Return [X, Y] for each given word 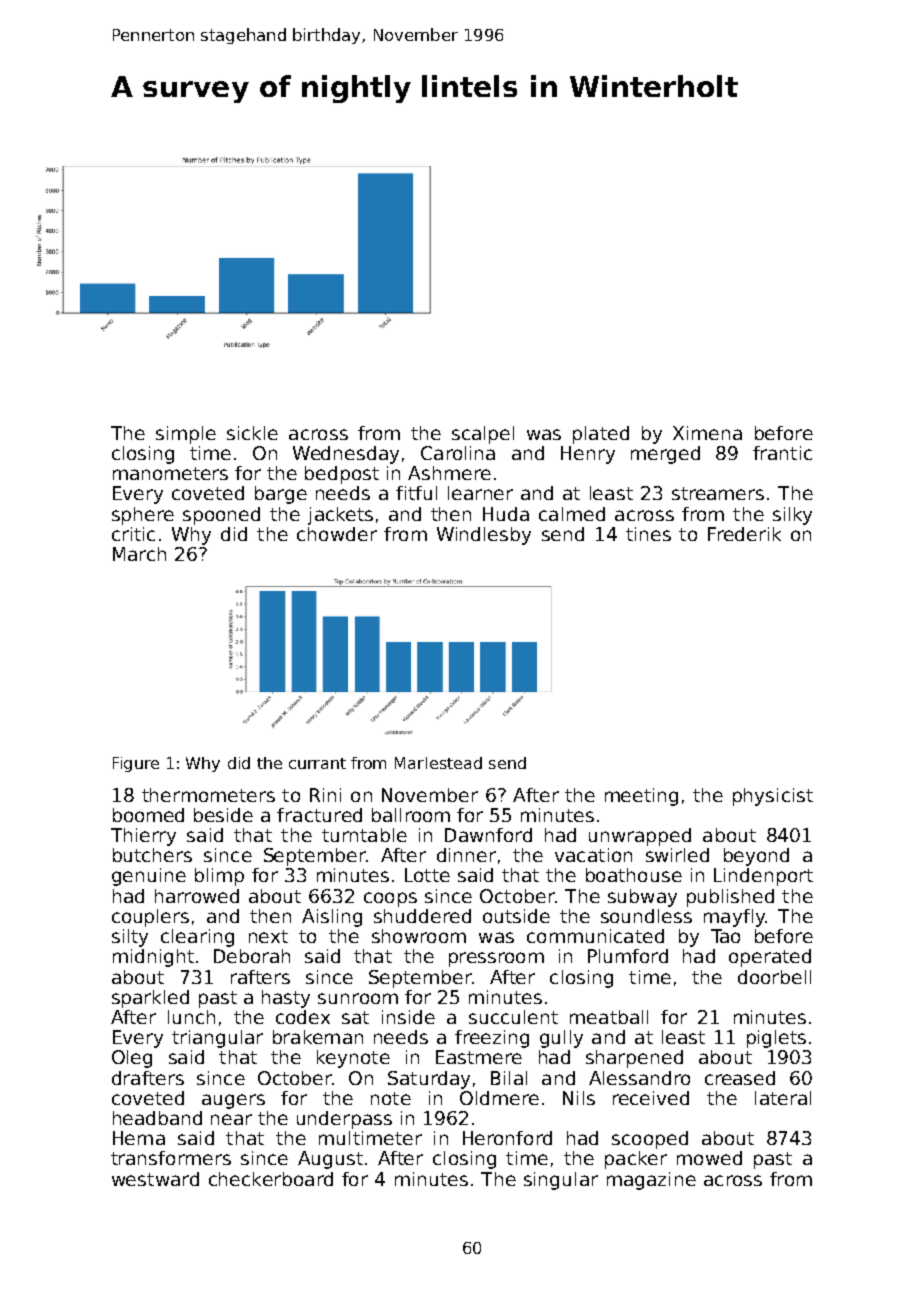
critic [133, 534]
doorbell [774, 977]
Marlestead [438, 763]
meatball [609, 1017]
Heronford [507, 1138]
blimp [219, 877]
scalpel [483, 435]
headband [157, 1118]
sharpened [634, 1059]
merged [665, 455]
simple [186, 435]
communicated [595, 936]
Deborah [252, 956]
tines [648, 534]
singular [561, 1181]
